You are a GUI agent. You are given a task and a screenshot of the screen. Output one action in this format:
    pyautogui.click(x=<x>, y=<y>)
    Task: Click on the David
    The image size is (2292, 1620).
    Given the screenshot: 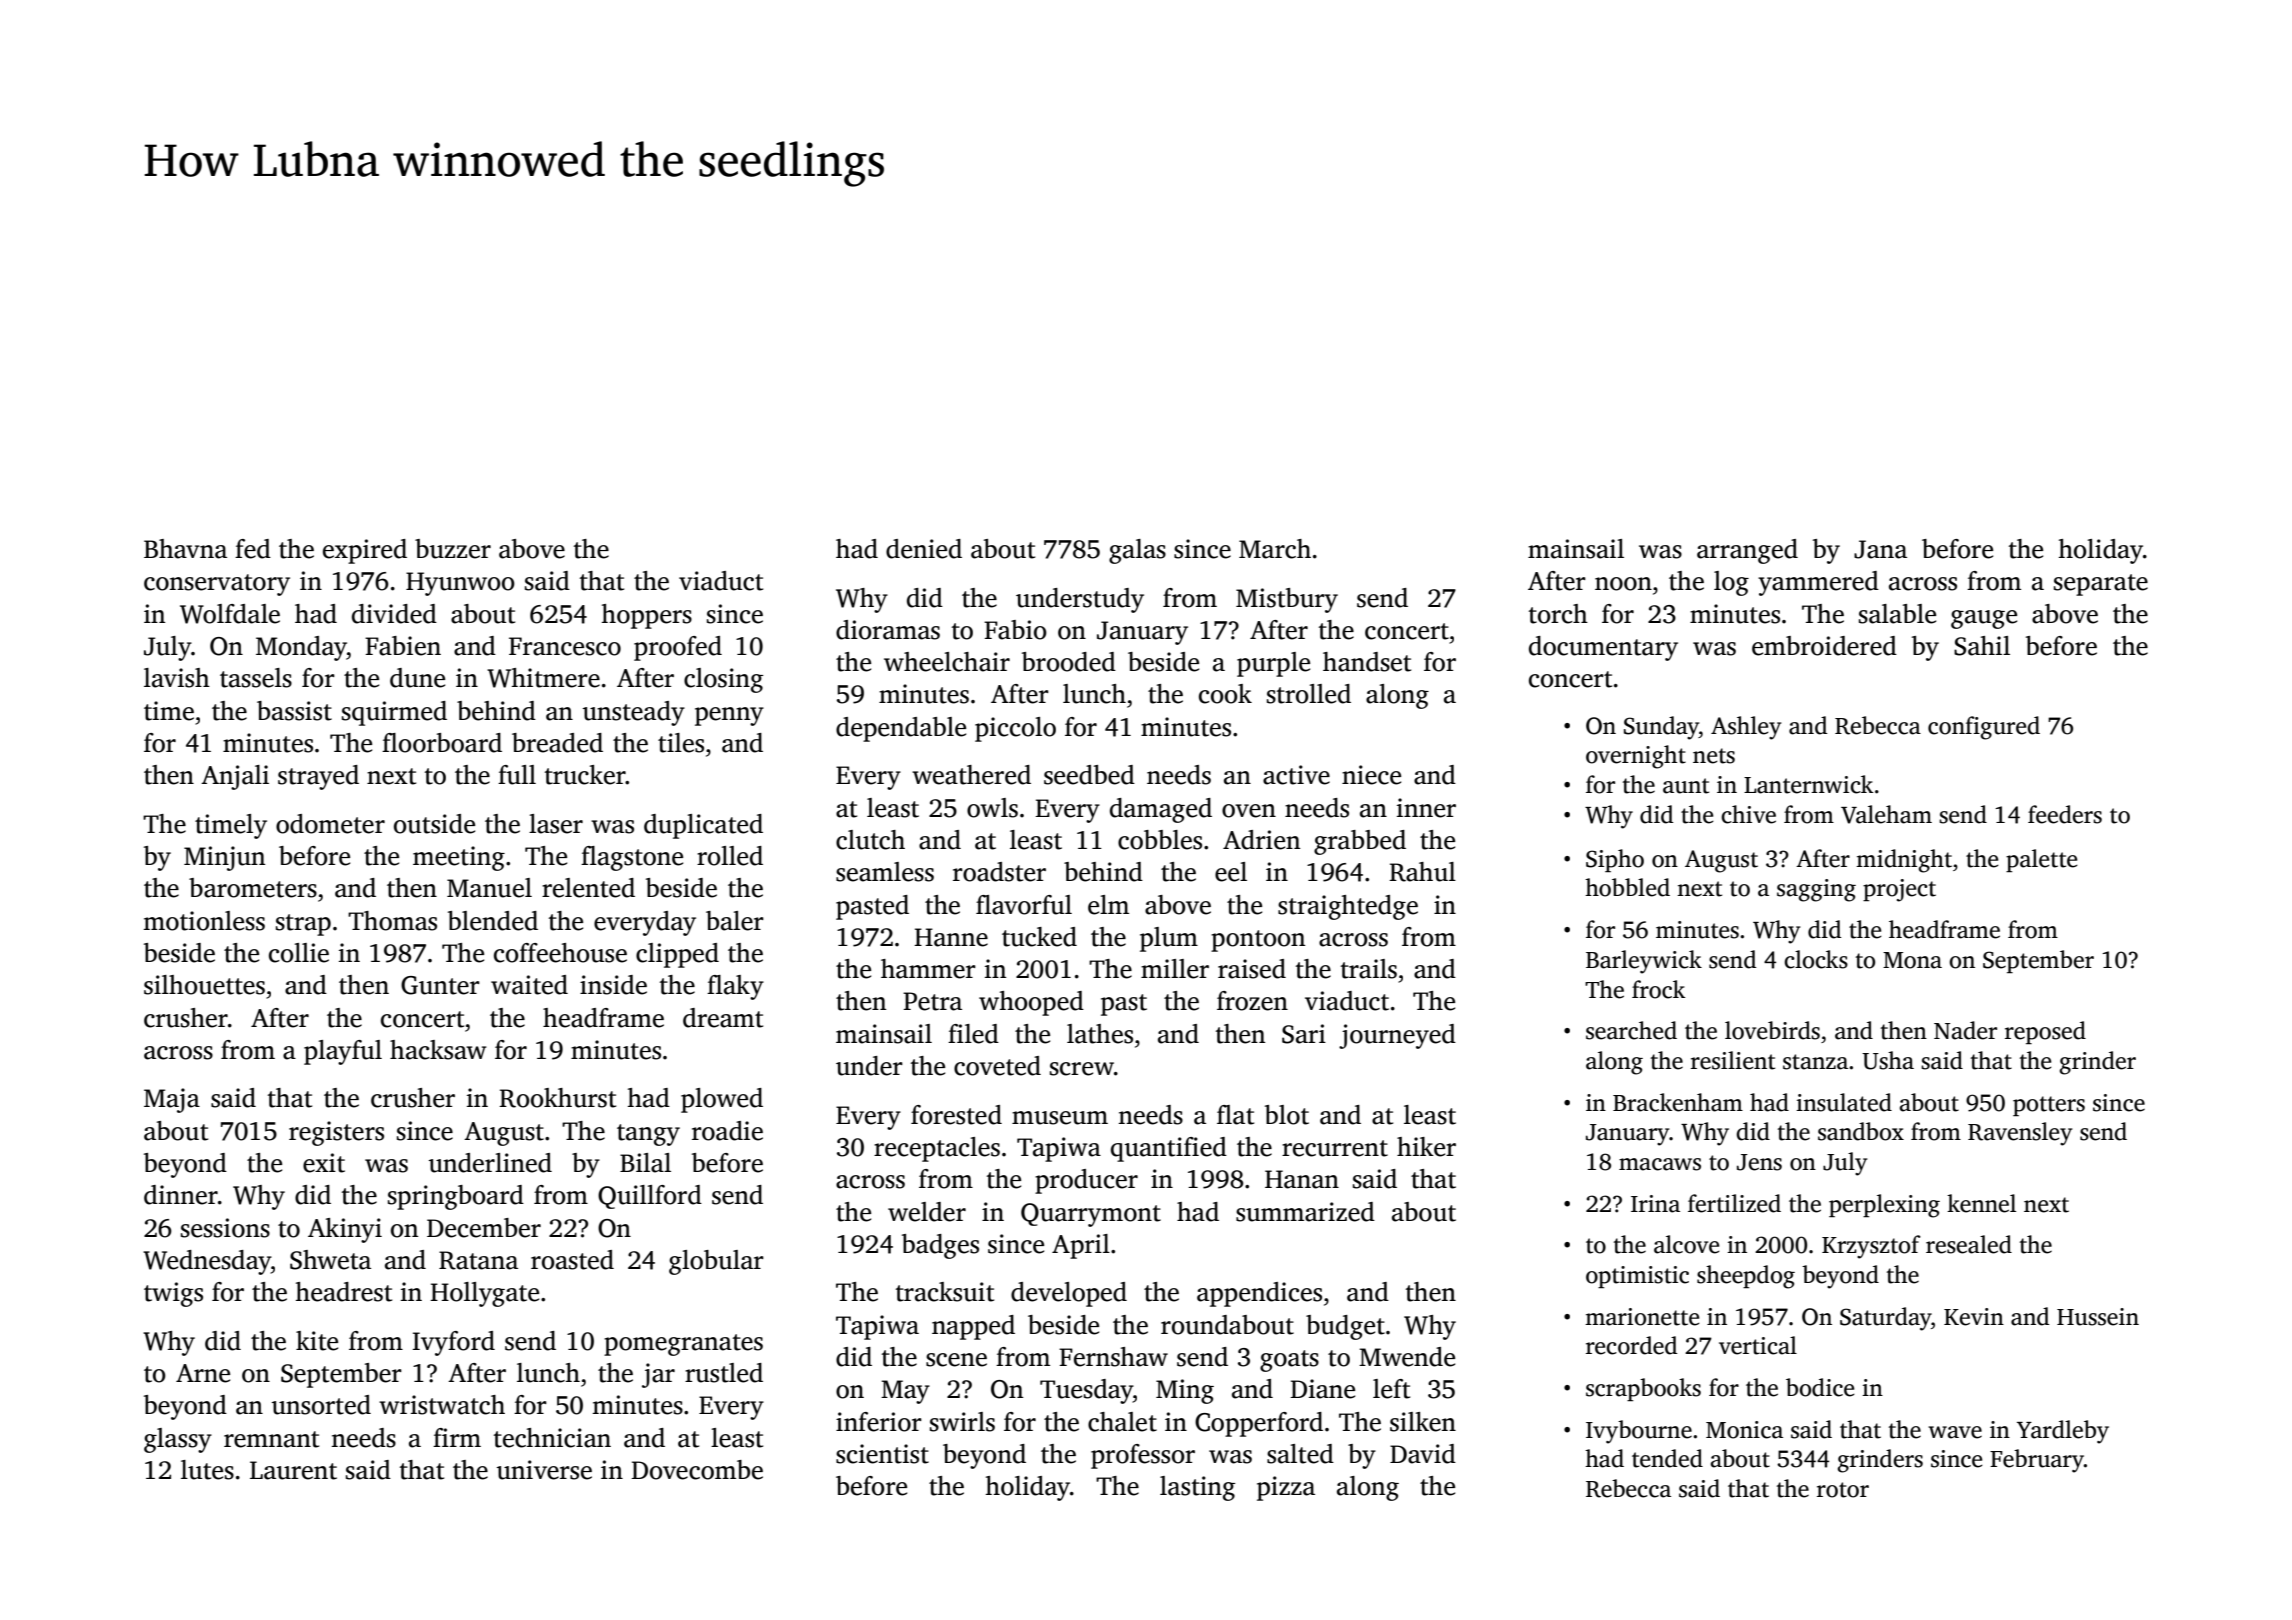 What is the action you would take?
    pyautogui.click(x=1423, y=1454)
